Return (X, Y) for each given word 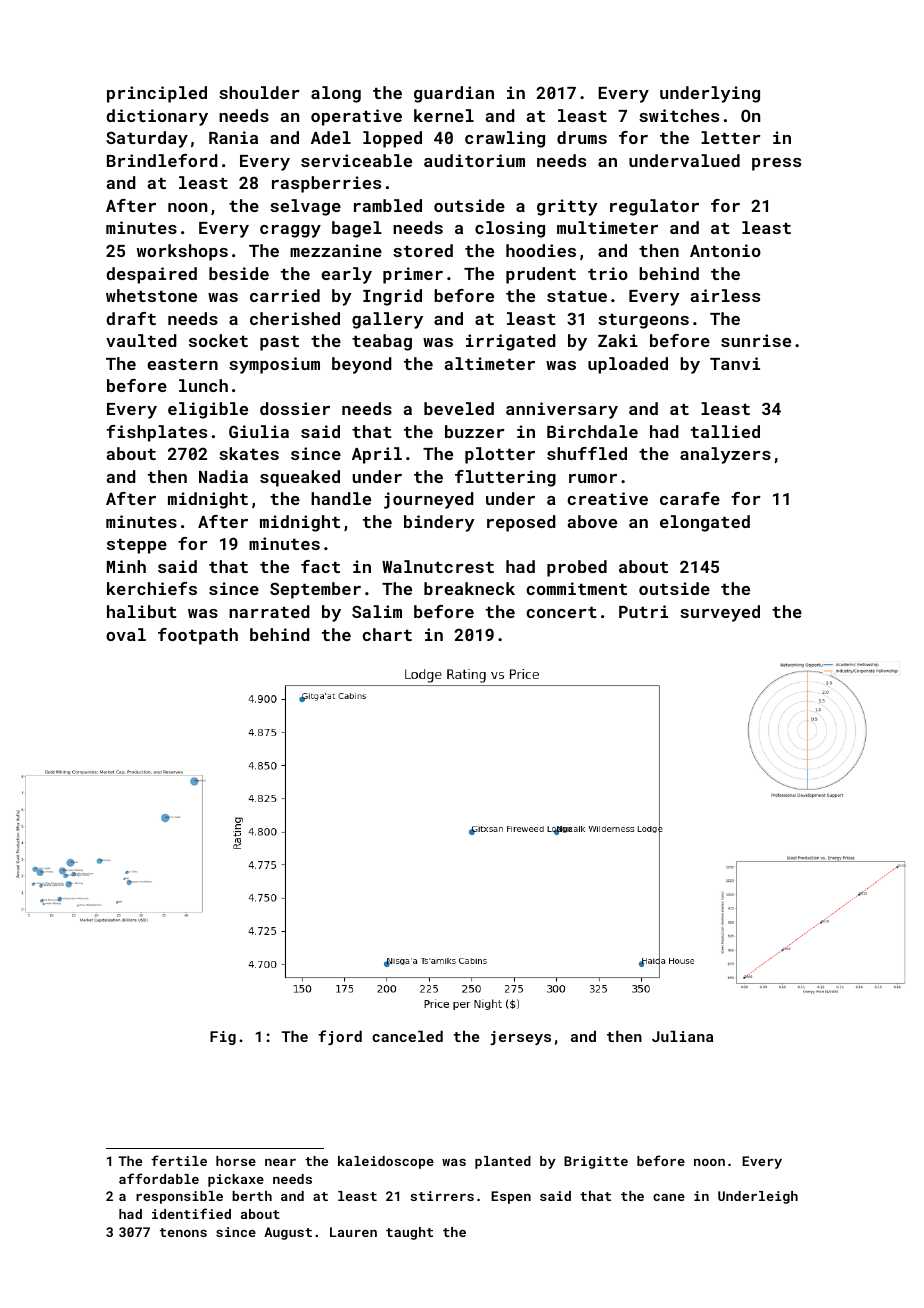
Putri (643, 611)
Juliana (682, 1036)
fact (320, 566)
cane (669, 1197)
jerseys (520, 1038)
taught (409, 1233)
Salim (377, 611)
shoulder (259, 92)
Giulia (259, 431)
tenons (183, 1232)
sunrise (756, 340)
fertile (179, 1160)
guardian (454, 94)
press (776, 164)
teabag (382, 342)
